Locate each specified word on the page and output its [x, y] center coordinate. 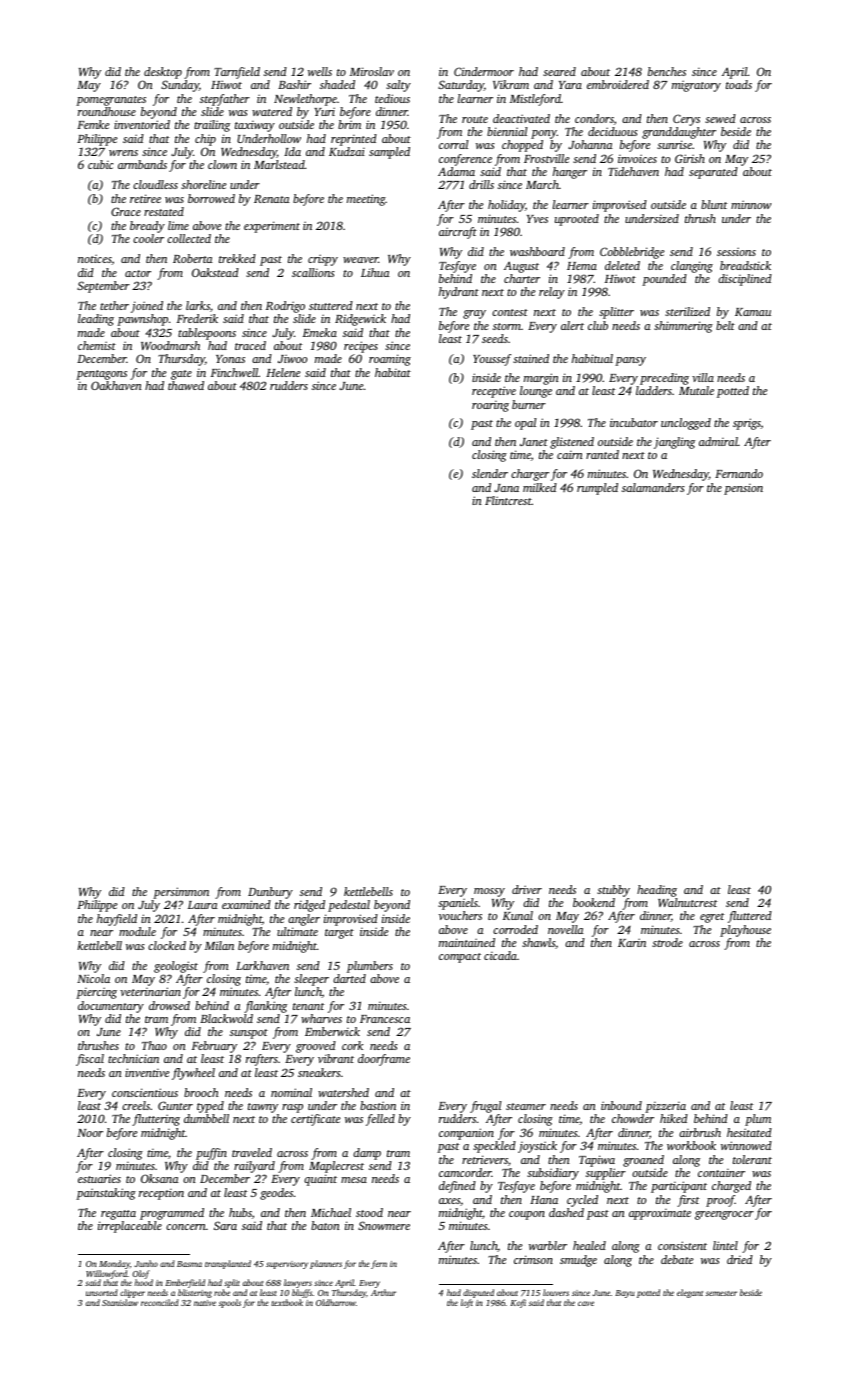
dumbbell [206, 1118]
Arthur [383, 1293]
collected [189, 238]
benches [667, 71]
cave [586, 1303]
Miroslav [372, 71]
